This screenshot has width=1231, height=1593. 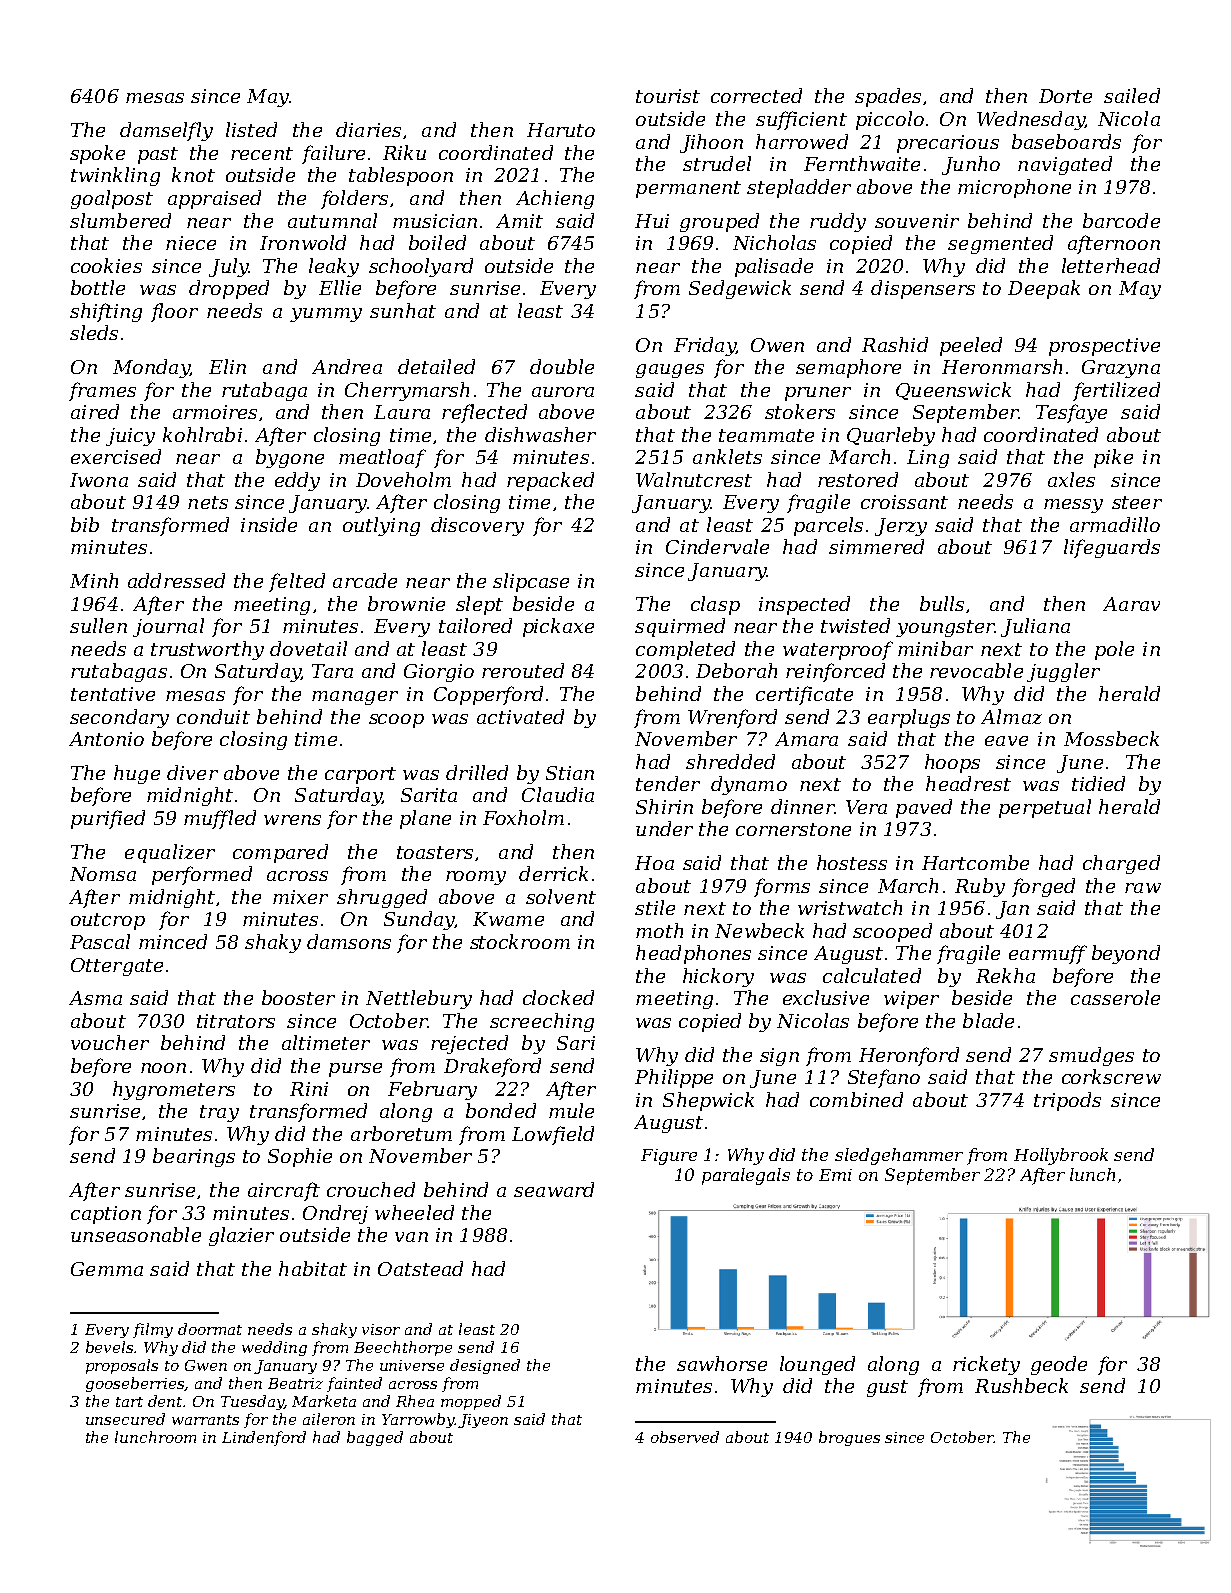 What do you see at coordinates (668, 96) in the screenshot?
I see `tourist` at bounding box center [668, 96].
